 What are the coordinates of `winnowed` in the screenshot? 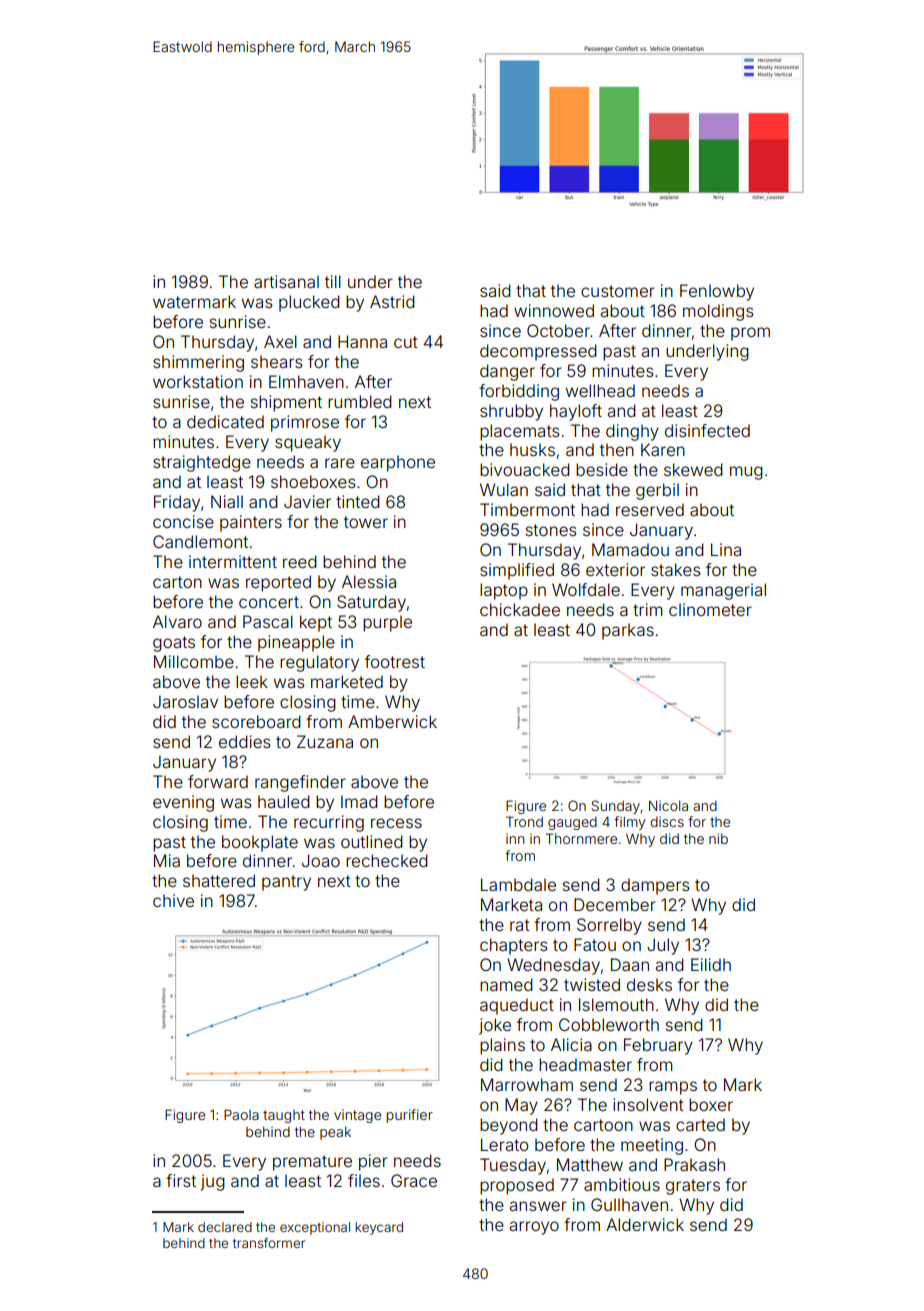 It's located at (554, 310).
